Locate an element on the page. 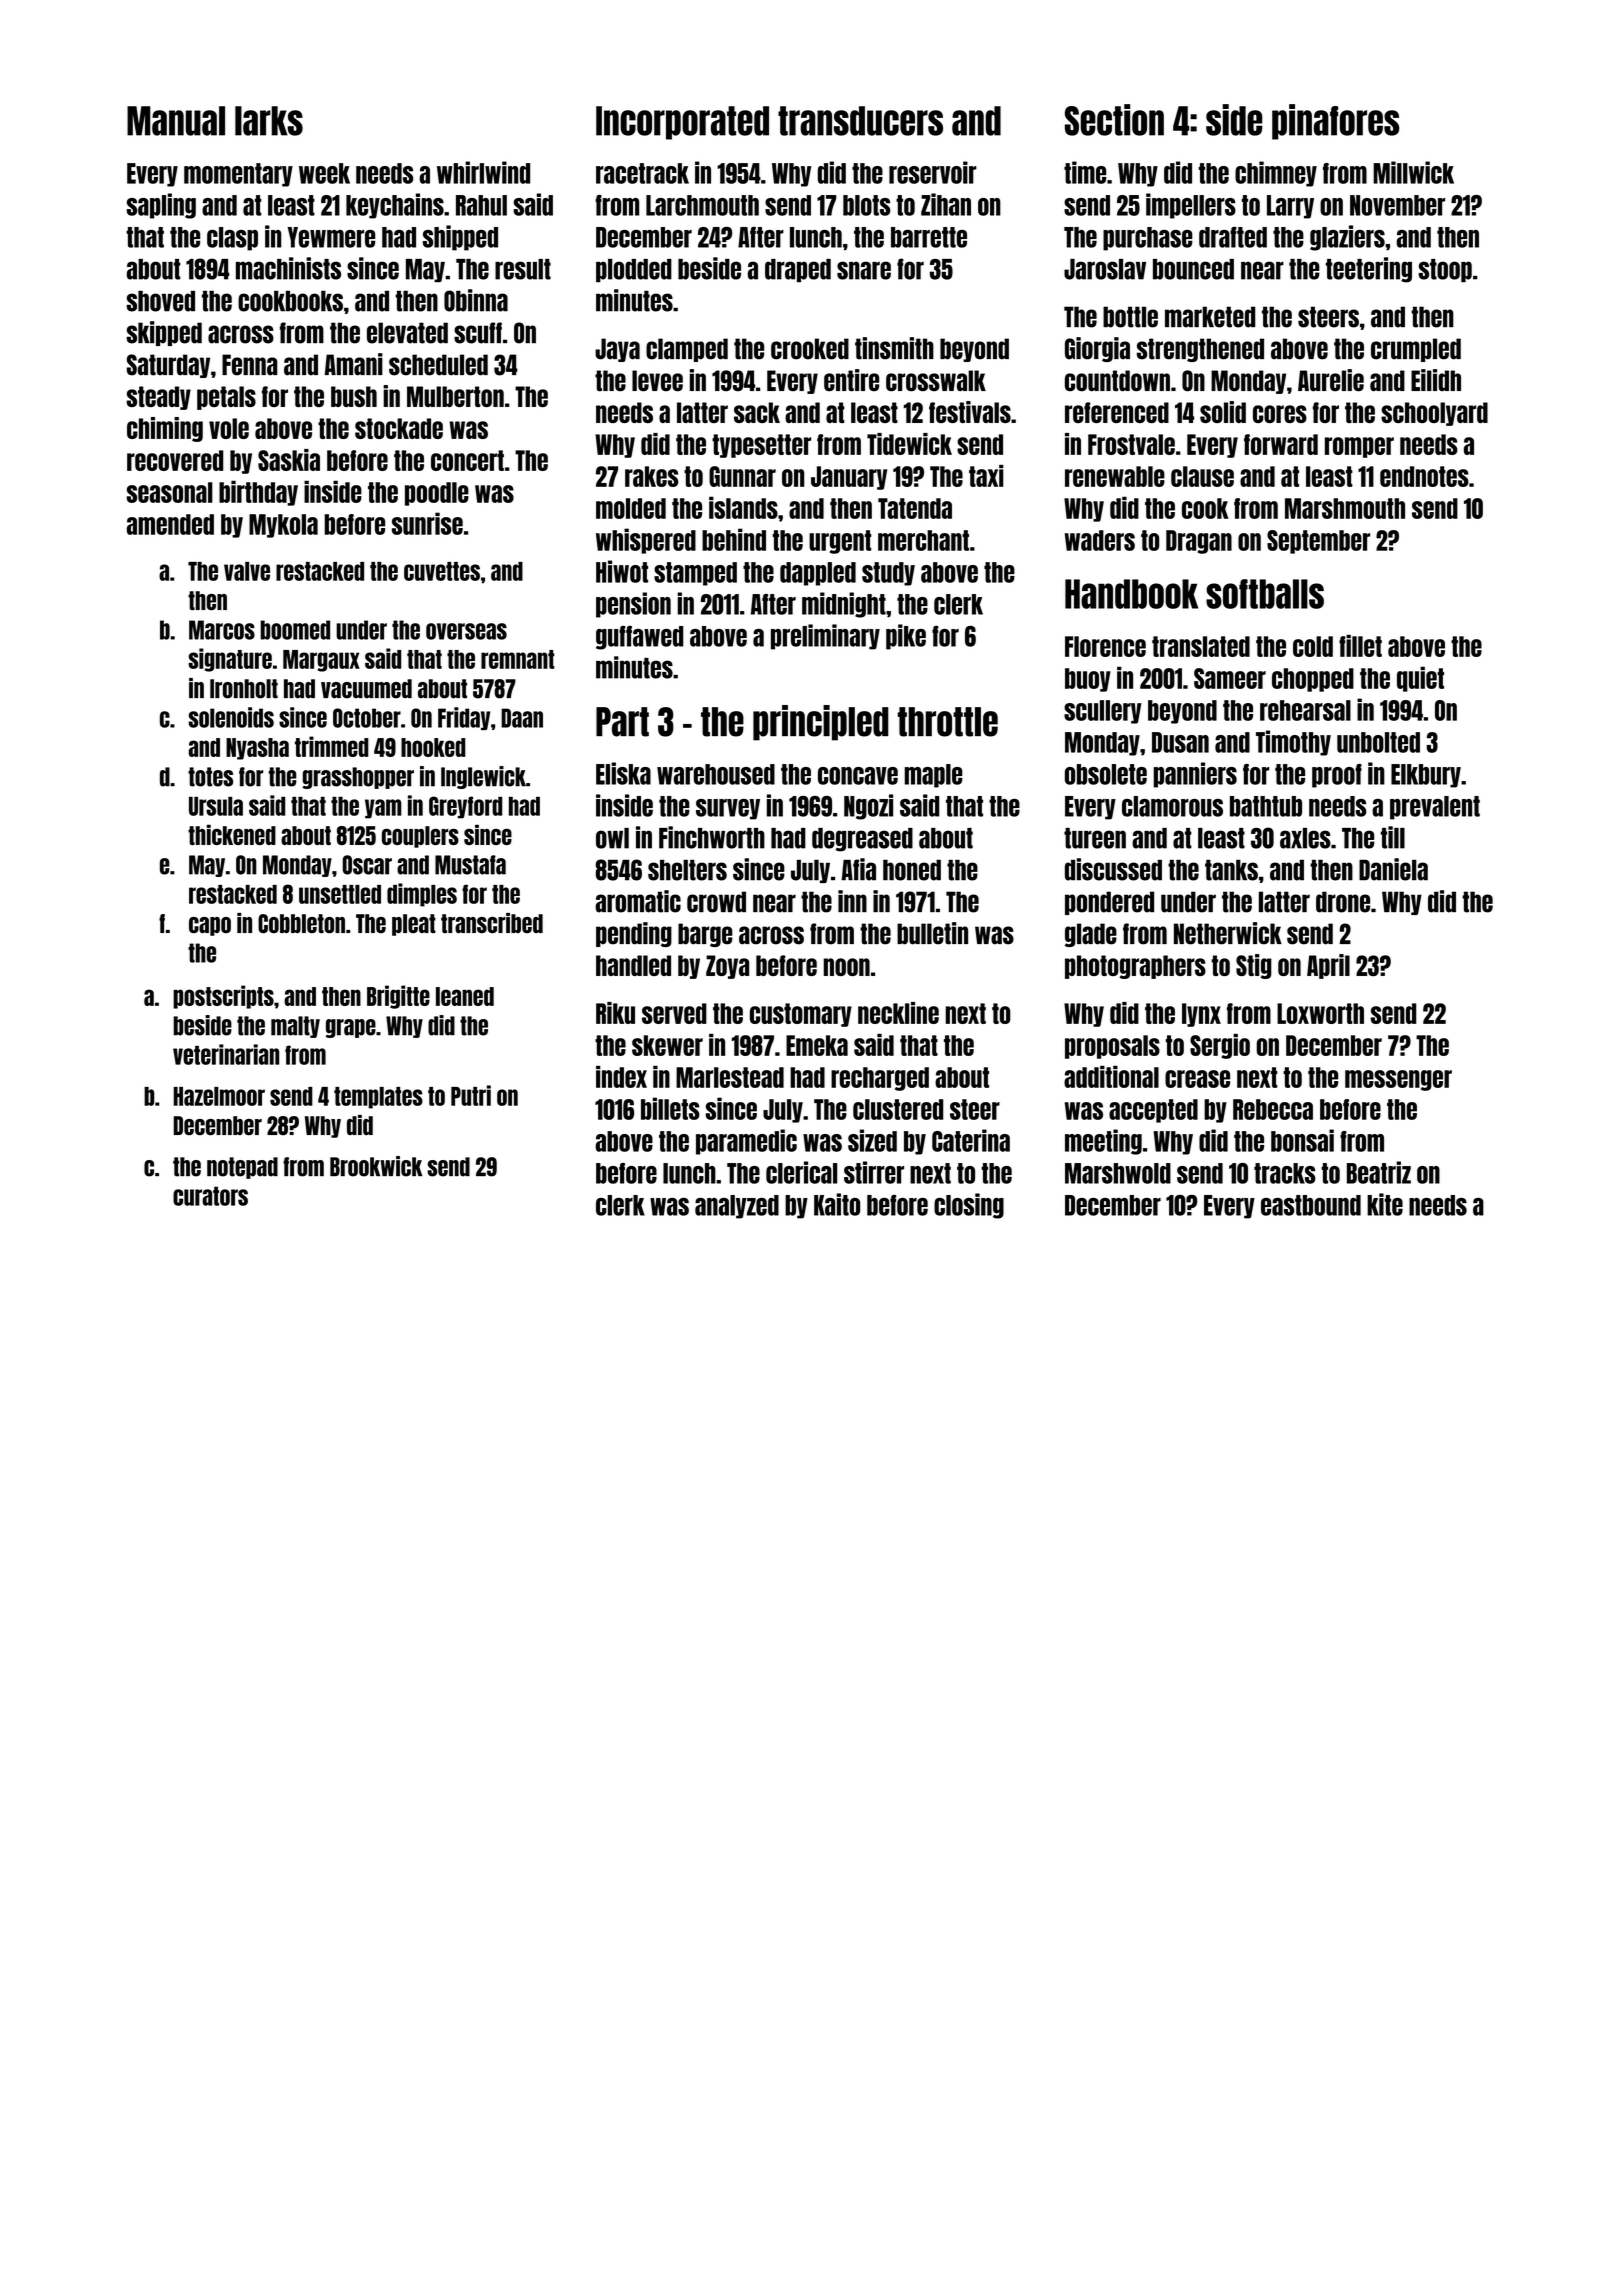 Image resolution: width=1620 pixels, height=2292 pixels. Rebecca is located at coordinates (1273, 1109).
